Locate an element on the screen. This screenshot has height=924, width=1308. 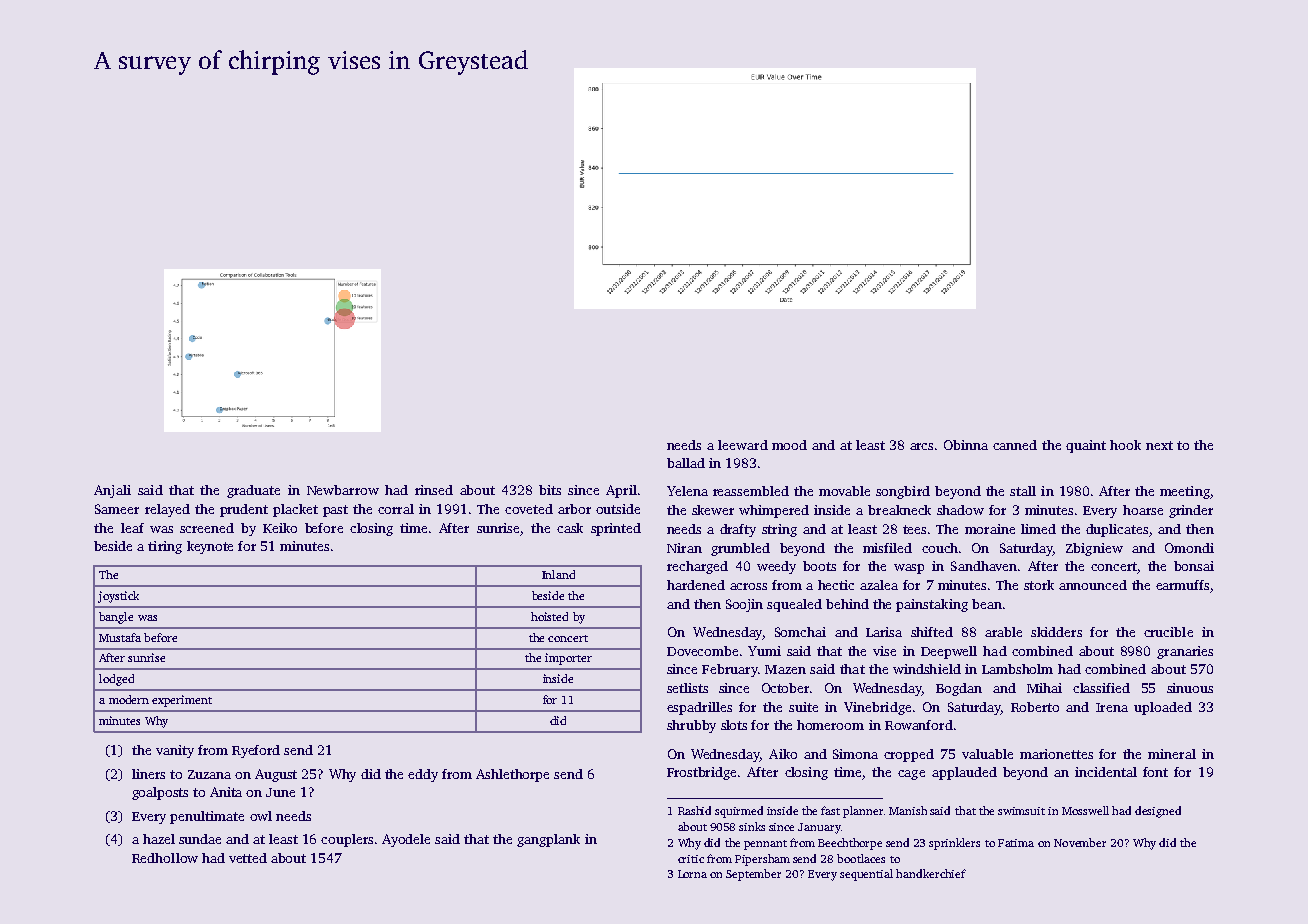
uploaded is located at coordinates (1163, 708).
